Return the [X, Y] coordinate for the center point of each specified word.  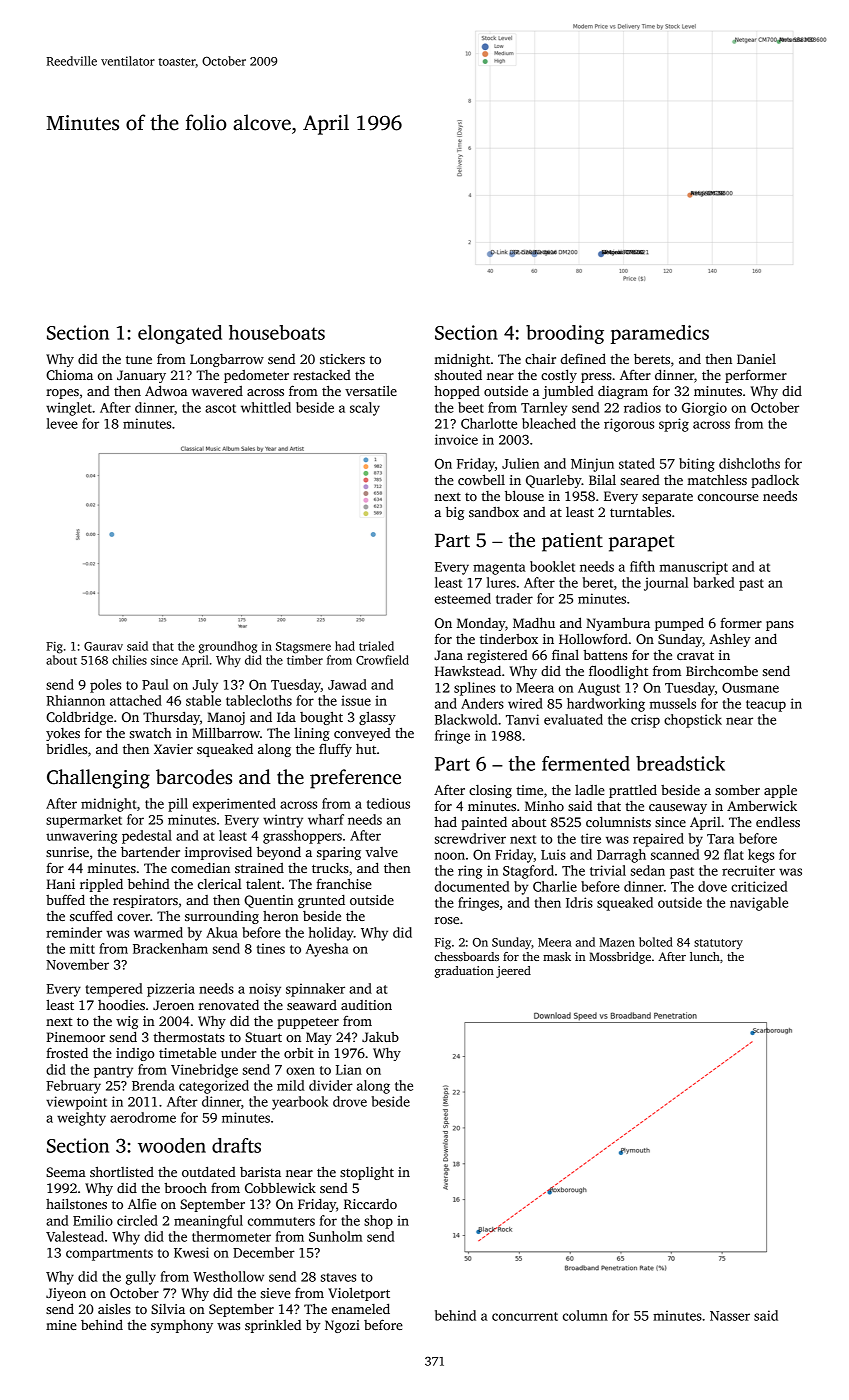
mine [61, 1325]
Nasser [730, 1316]
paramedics [660, 334]
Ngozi [342, 1326]
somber [737, 790]
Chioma [69, 375]
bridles [66, 748]
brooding [565, 334]
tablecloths [259, 700]
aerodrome [143, 1117]
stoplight [367, 1173]
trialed [376, 646]
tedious [388, 803]
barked [713, 582]
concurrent [525, 1316]
